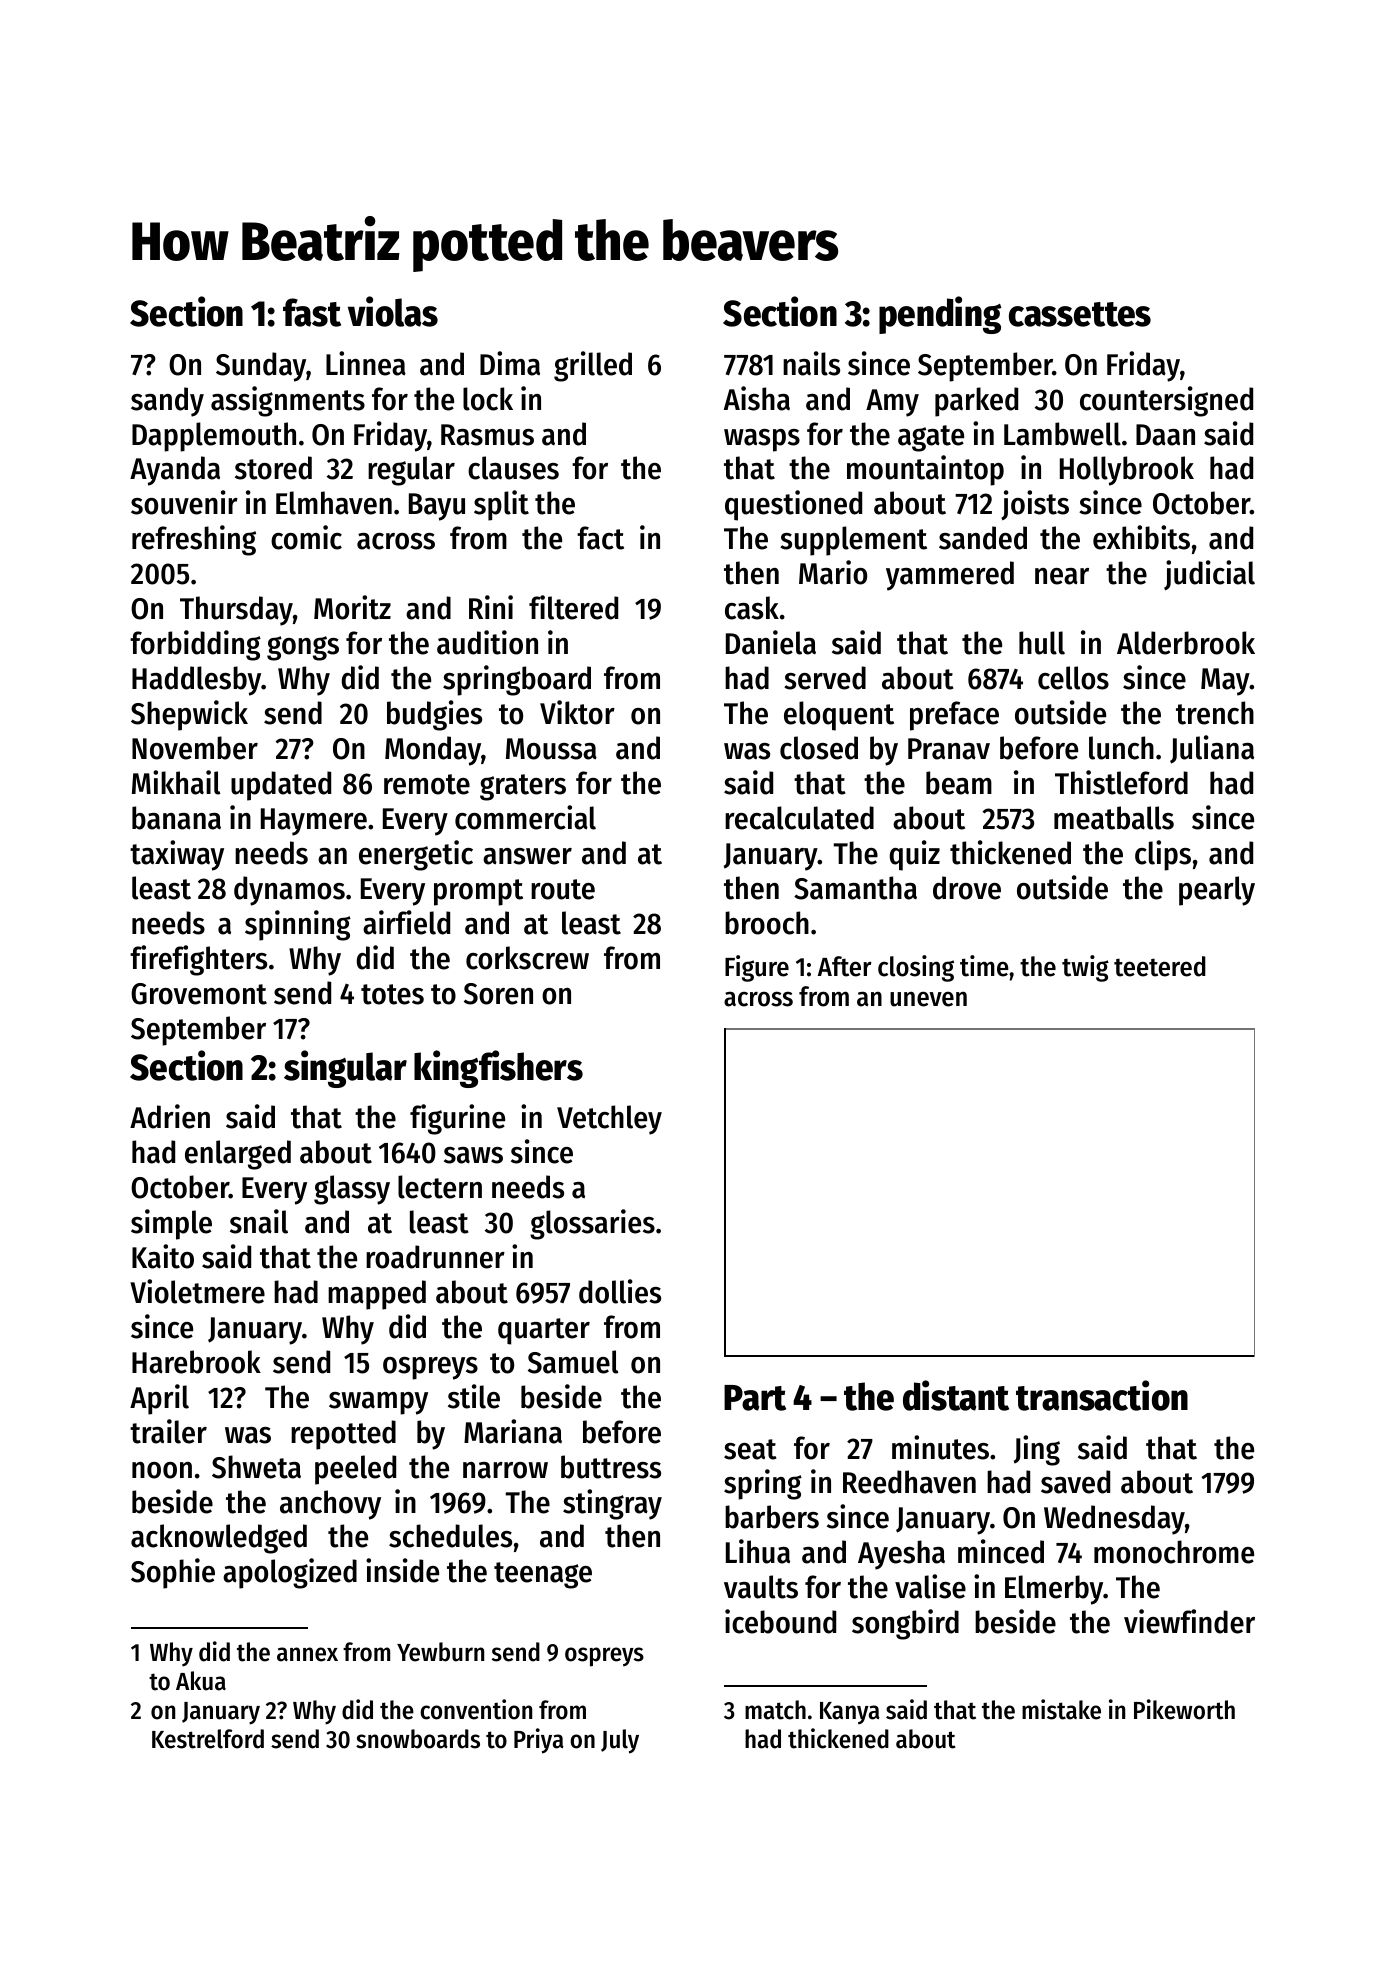 The height and width of the document is (1969, 1386). Describe the element at coordinates (755, 1398) in the document. I see `Part` at that location.
